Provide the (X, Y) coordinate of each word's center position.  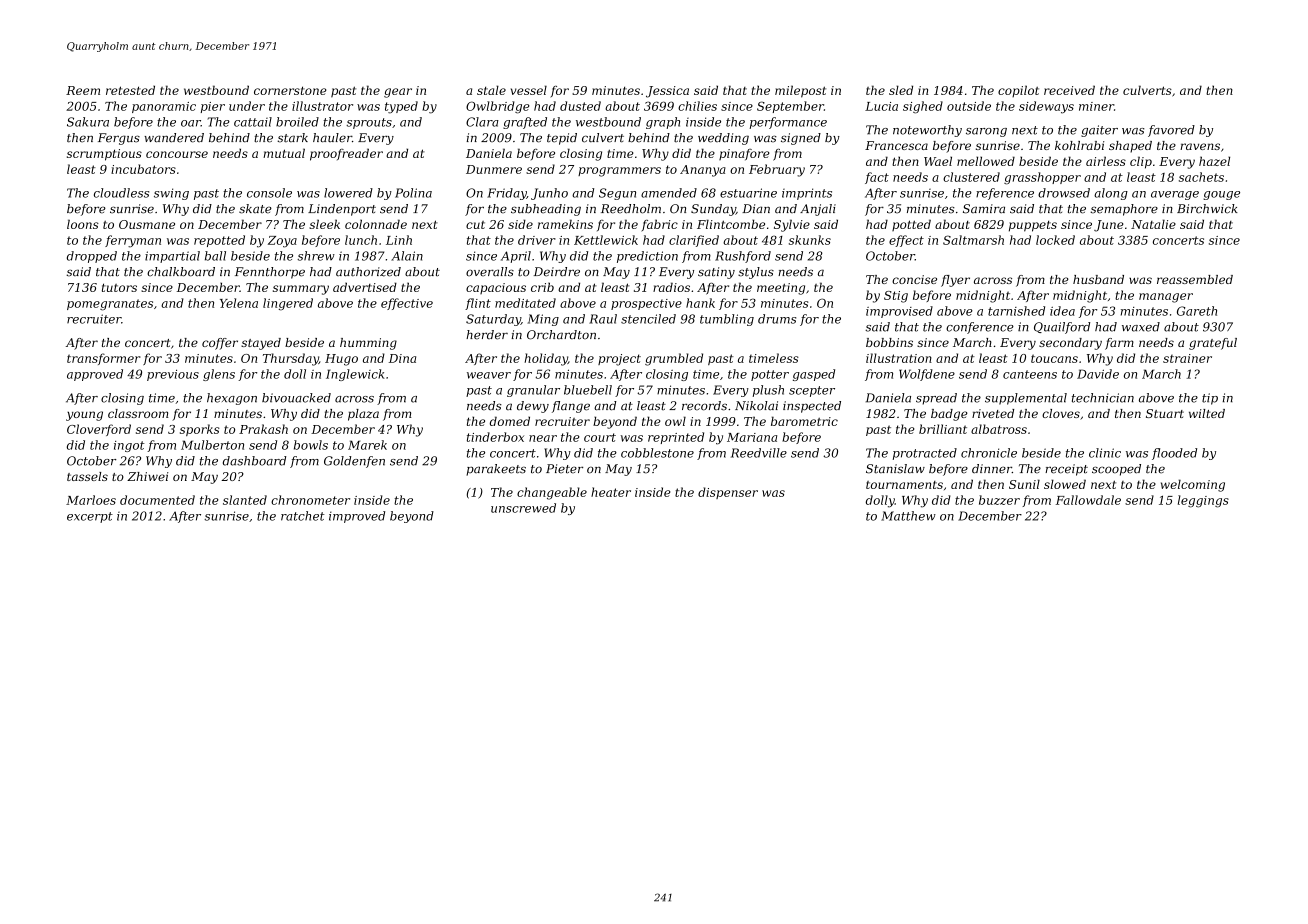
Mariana (752, 437)
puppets (1033, 226)
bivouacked (296, 398)
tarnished (1016, 311)
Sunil (1024, 484)
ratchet (303, 516)
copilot (1018, 91)
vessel (529, 90)
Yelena (239, 303)
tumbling (727, 320)
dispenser (728, 493)
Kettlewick (606, 240)
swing (171, 194)
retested (130, 90)
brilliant (943, 429)
